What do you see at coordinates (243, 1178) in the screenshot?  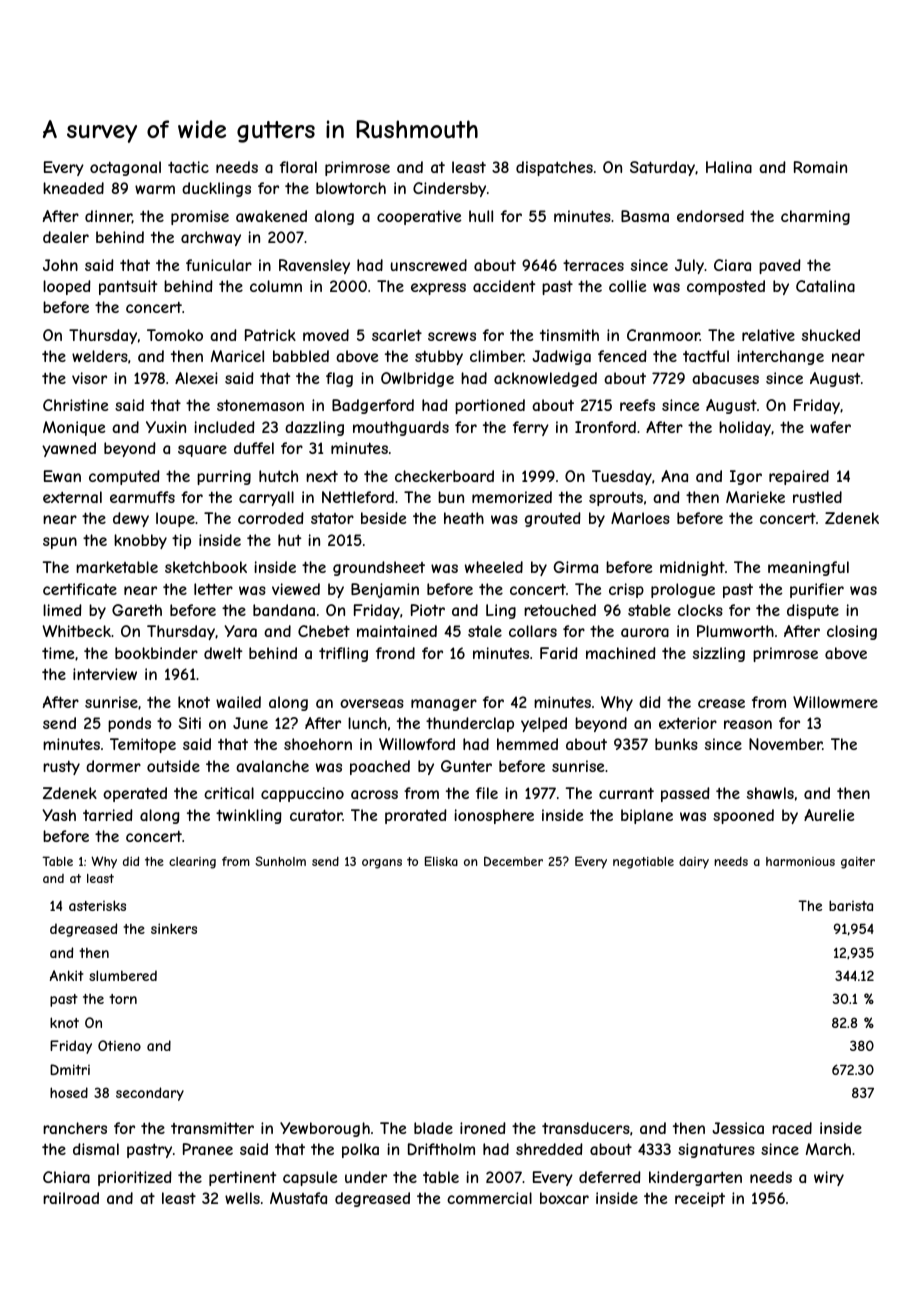 I see `pertinent` at bounding box center [243, 1178].
